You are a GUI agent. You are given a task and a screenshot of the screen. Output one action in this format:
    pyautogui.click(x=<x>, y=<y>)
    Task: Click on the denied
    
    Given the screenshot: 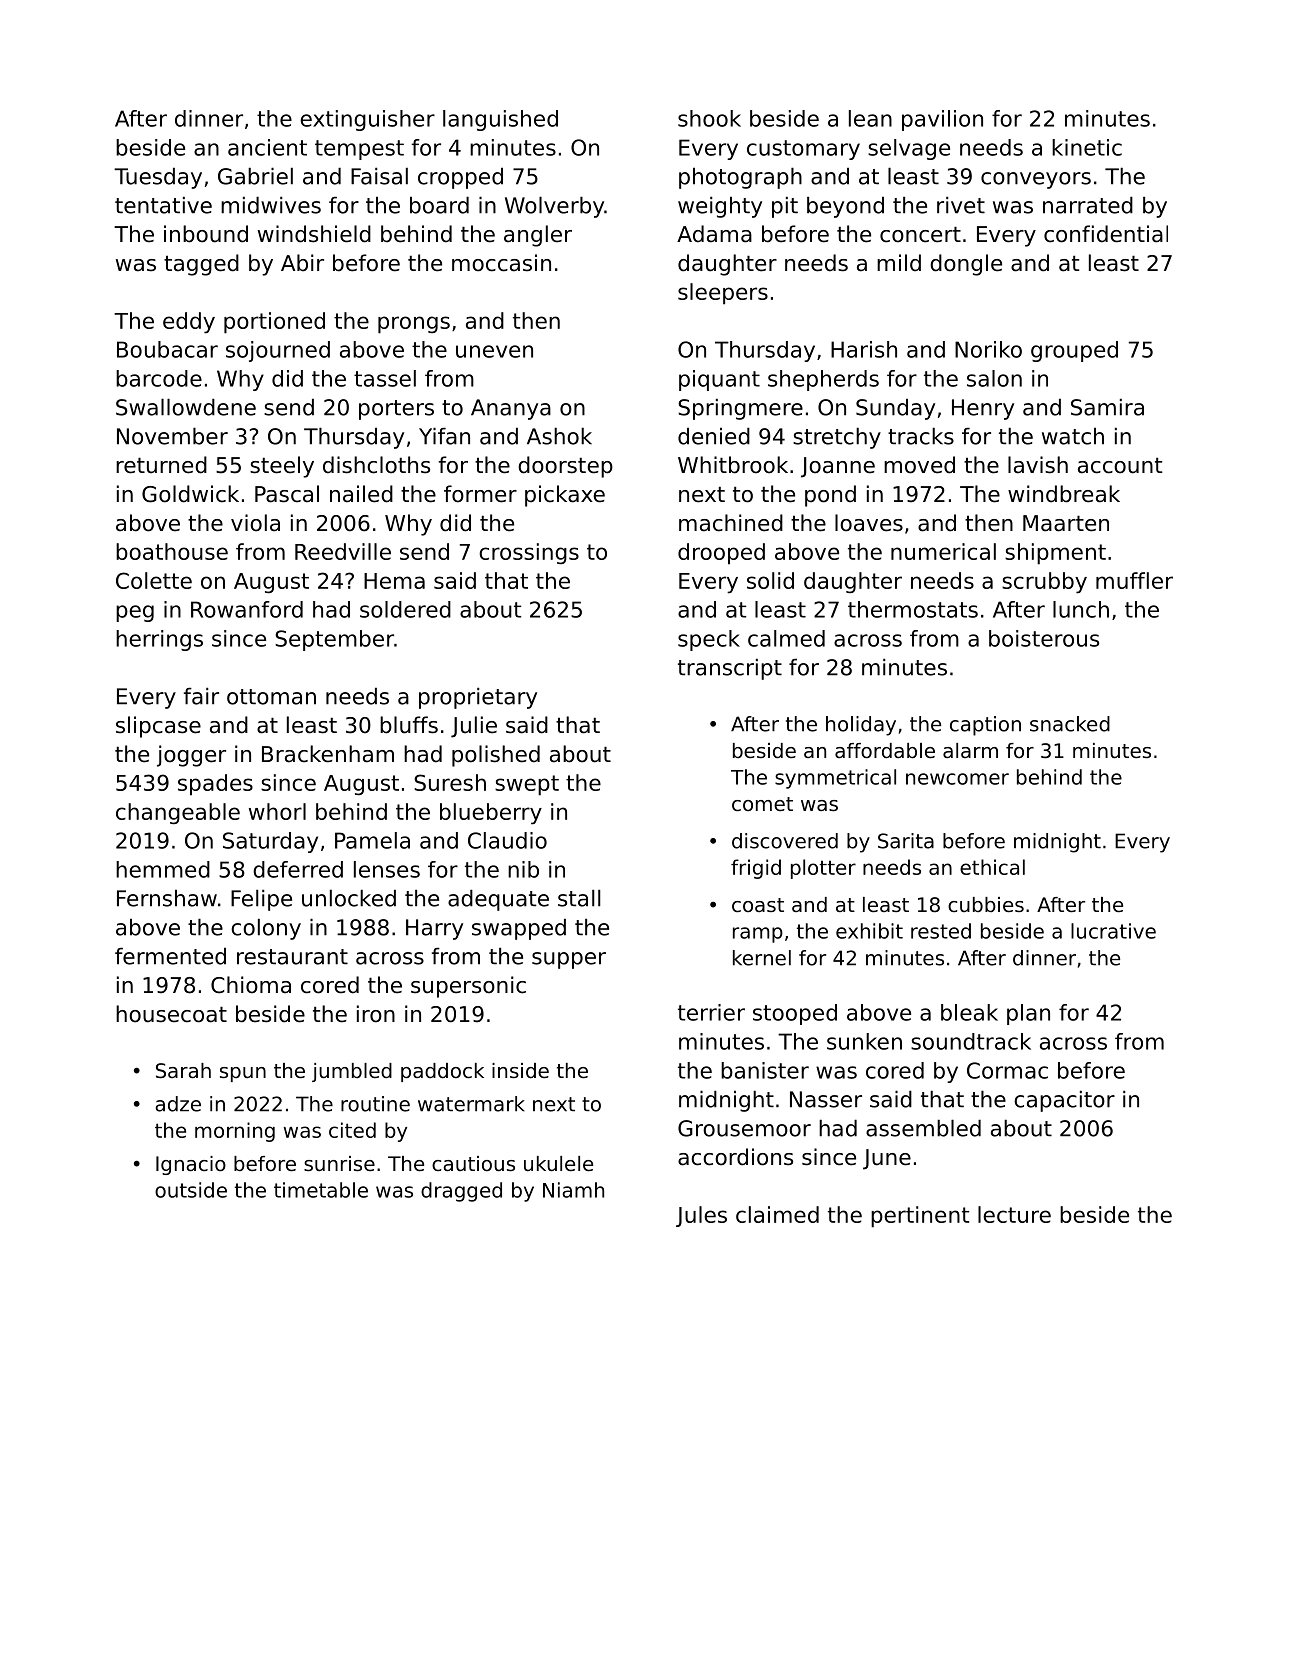 What is the action you would take?
    pyautogui.click(x=714, y=436)
